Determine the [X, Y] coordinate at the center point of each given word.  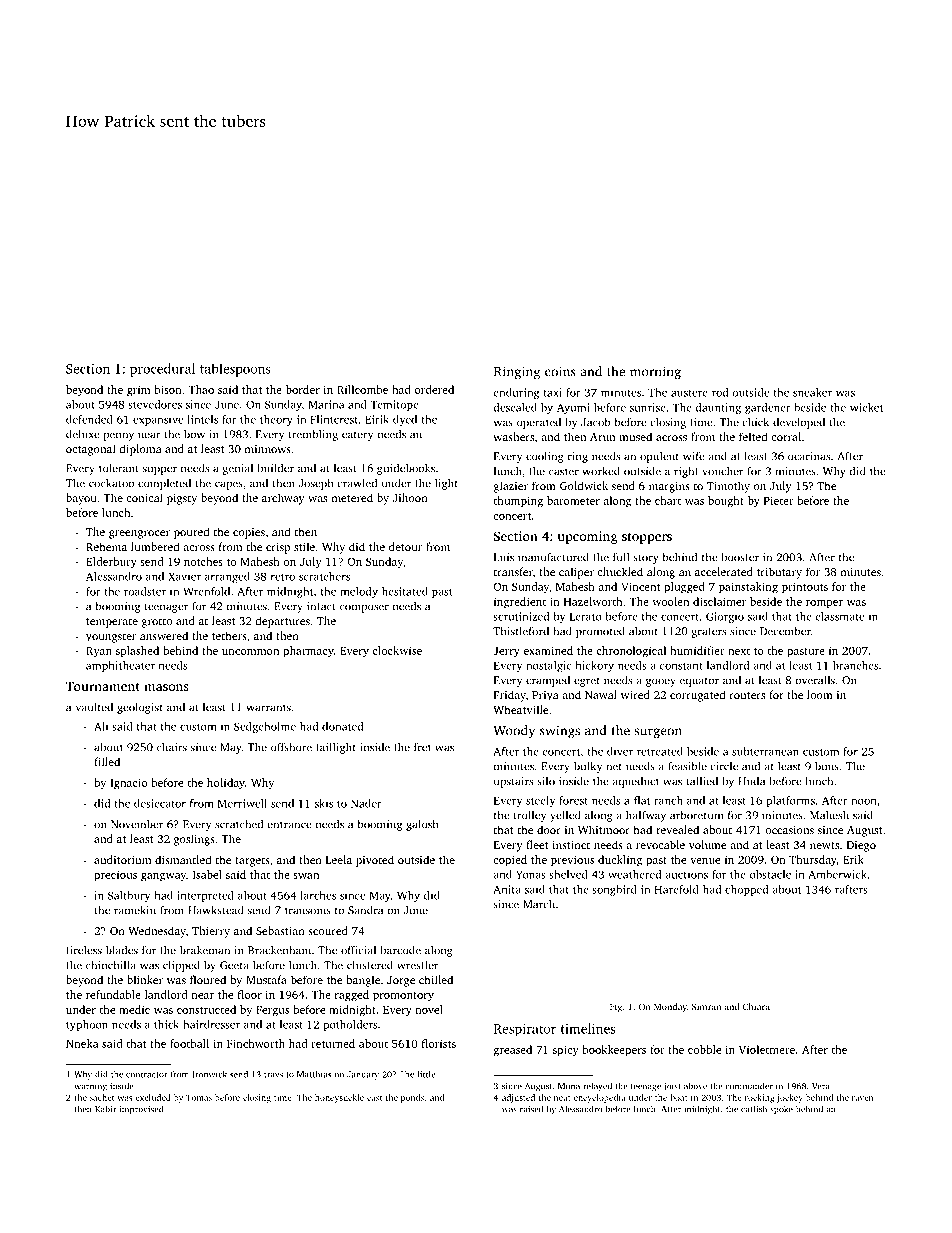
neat [562, 1098]
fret [422, 747]
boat [679, 1097]
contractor [147, 1075]
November [137, 824]
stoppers [647, 538]
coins [560, 371]
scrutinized [521, 616]
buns [827, 766]
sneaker [812, 392]
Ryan [99, 652]
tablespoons [235, 370]
